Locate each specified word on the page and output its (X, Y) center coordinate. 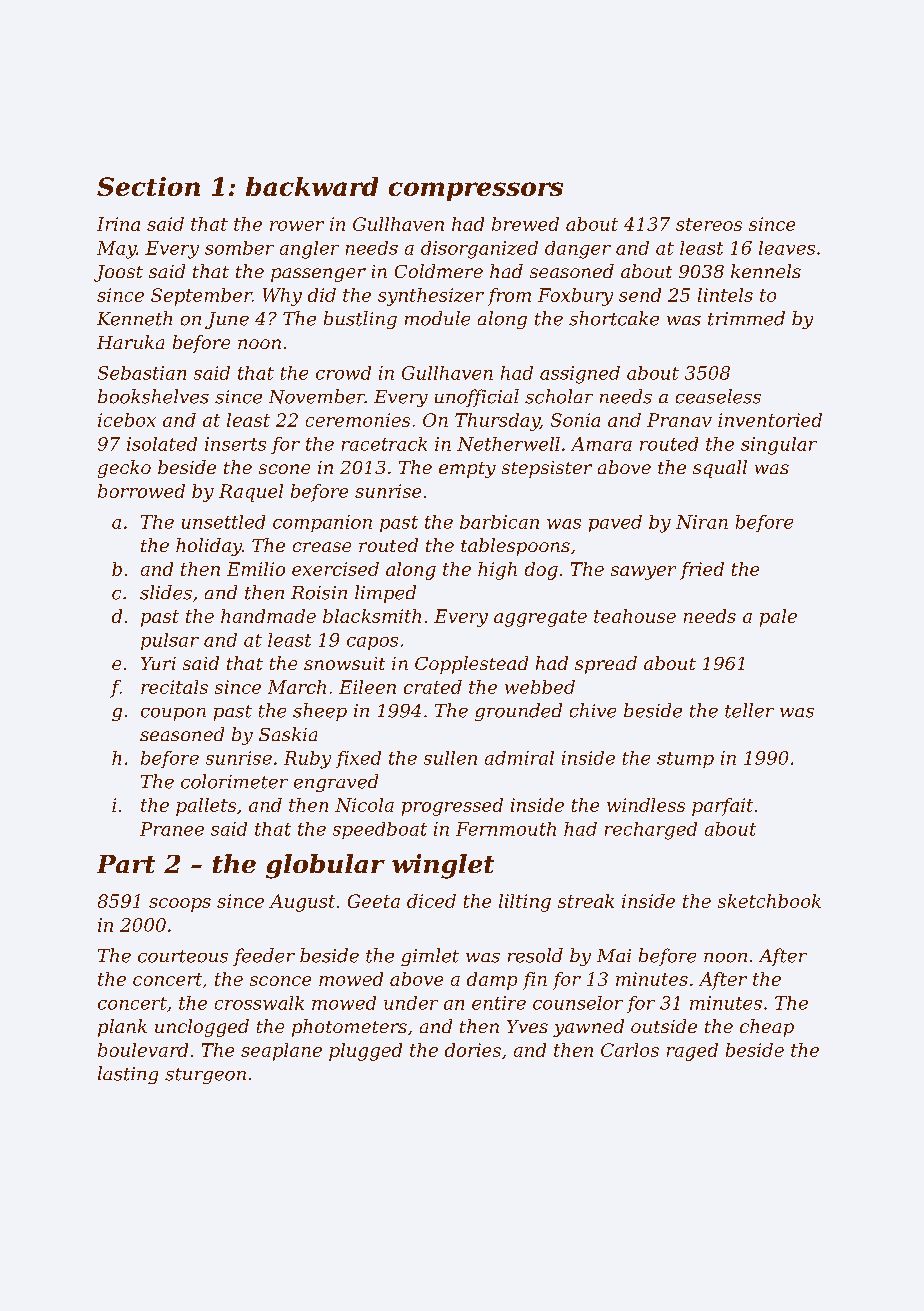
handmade (268, 616)
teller (749, 710)
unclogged (202, 1028)
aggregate (540, 618)
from (509, 297)
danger (578, 250)
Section (148, 186)
